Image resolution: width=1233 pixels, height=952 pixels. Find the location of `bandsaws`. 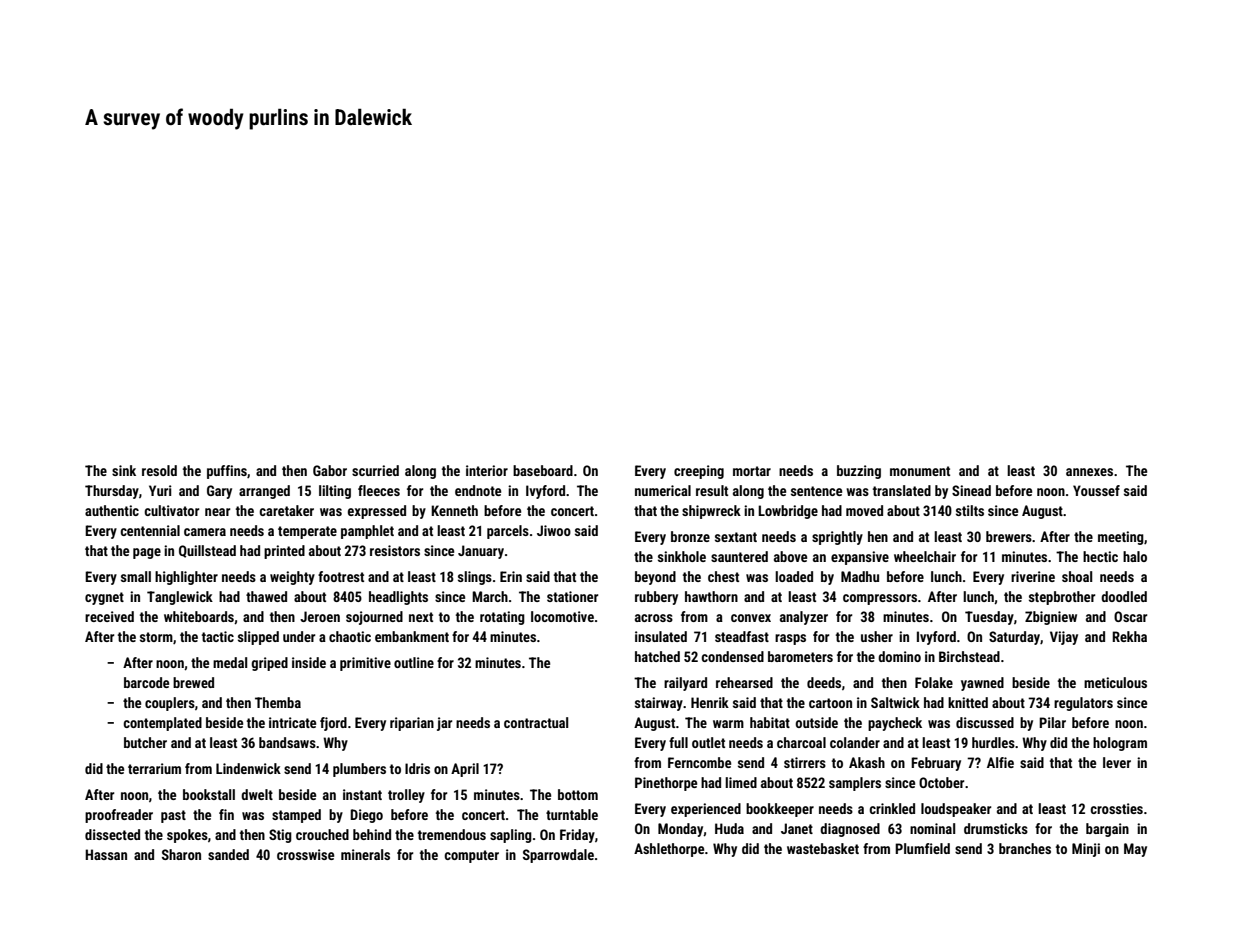

bandsaws is located at coordinates (287, 742).
